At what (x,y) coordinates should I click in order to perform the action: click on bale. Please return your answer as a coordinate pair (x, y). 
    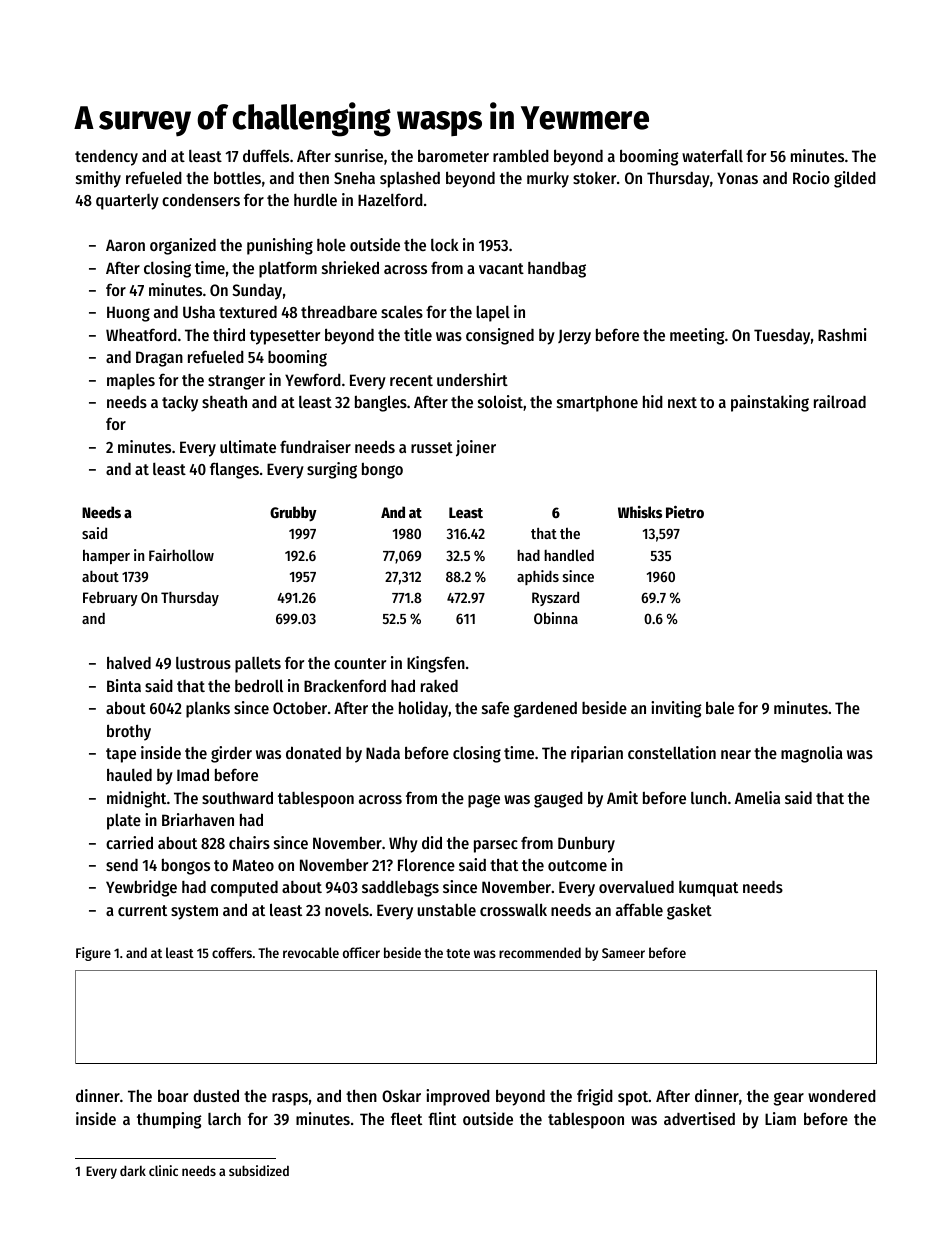
    Looking at the image, I should click on (720, 707).
